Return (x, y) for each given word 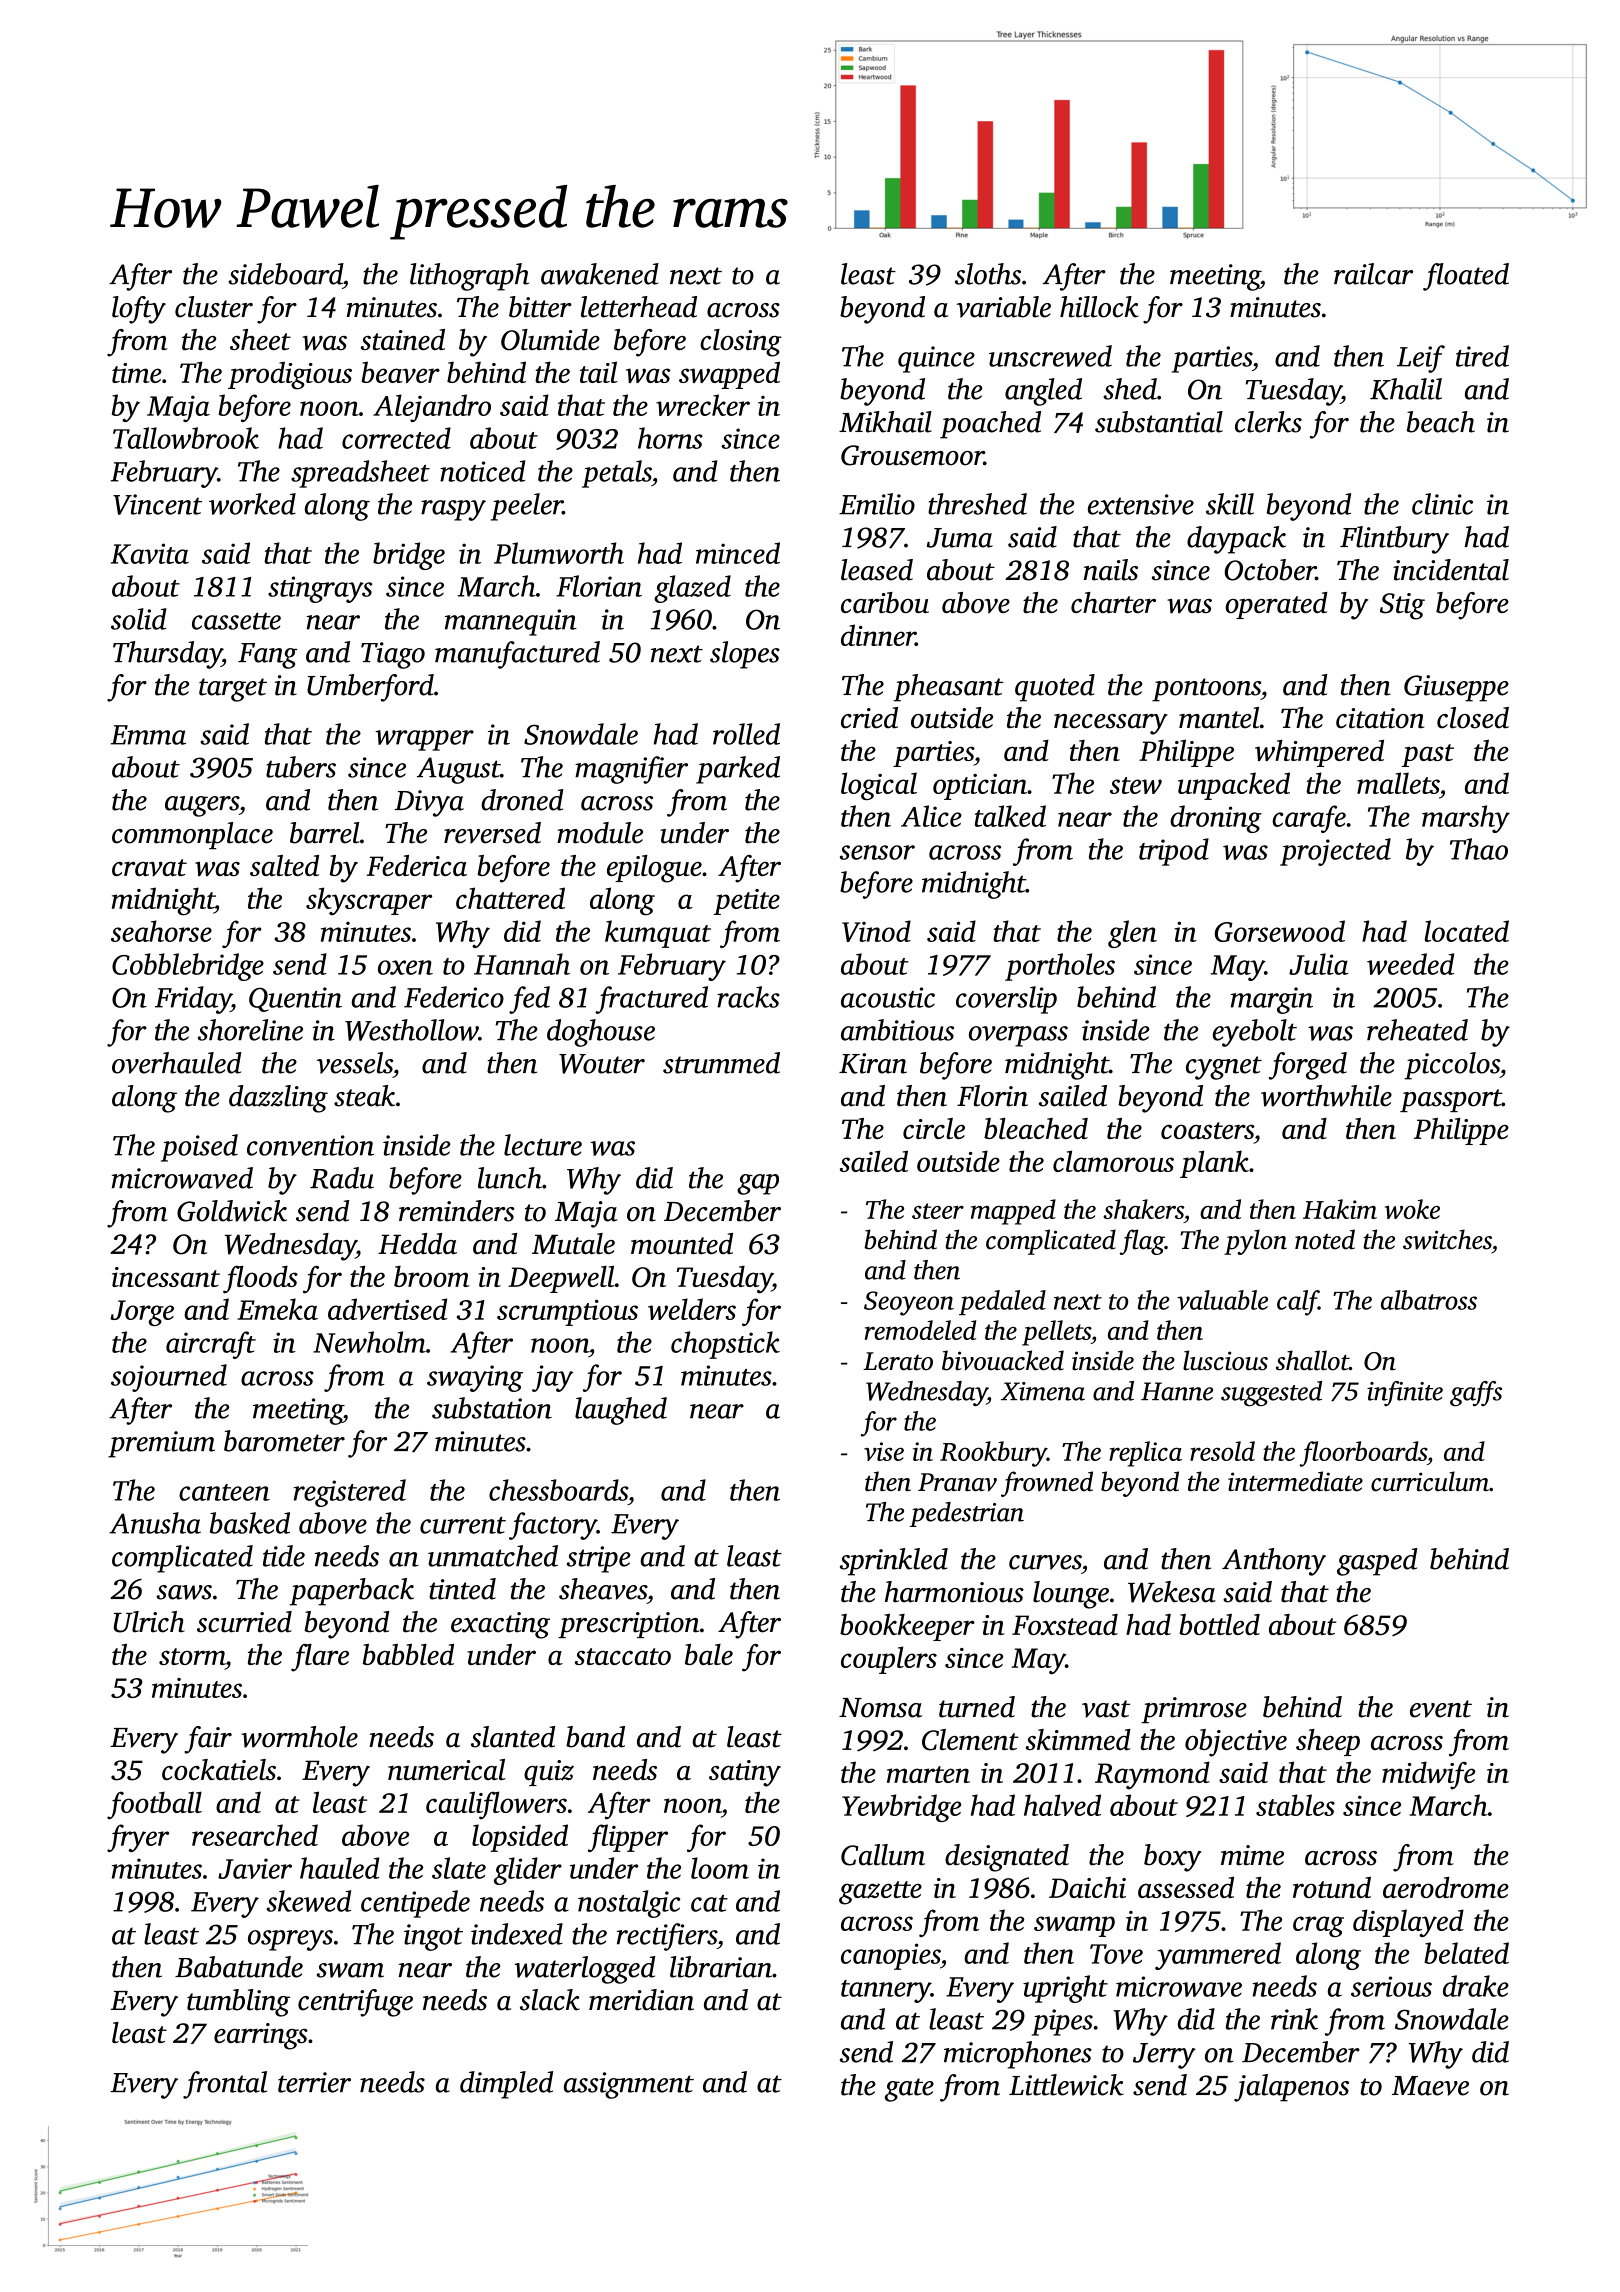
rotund (1332, 1887)
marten (928, 1774)
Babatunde (239, 1967)
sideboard (285, 274)
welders (692, 1309)
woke (1412, 1209)
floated (1466, 277)
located (1467, 931)
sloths (988, 274)
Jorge (142, 1313)
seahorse (161, 931)
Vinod (876, 931)
